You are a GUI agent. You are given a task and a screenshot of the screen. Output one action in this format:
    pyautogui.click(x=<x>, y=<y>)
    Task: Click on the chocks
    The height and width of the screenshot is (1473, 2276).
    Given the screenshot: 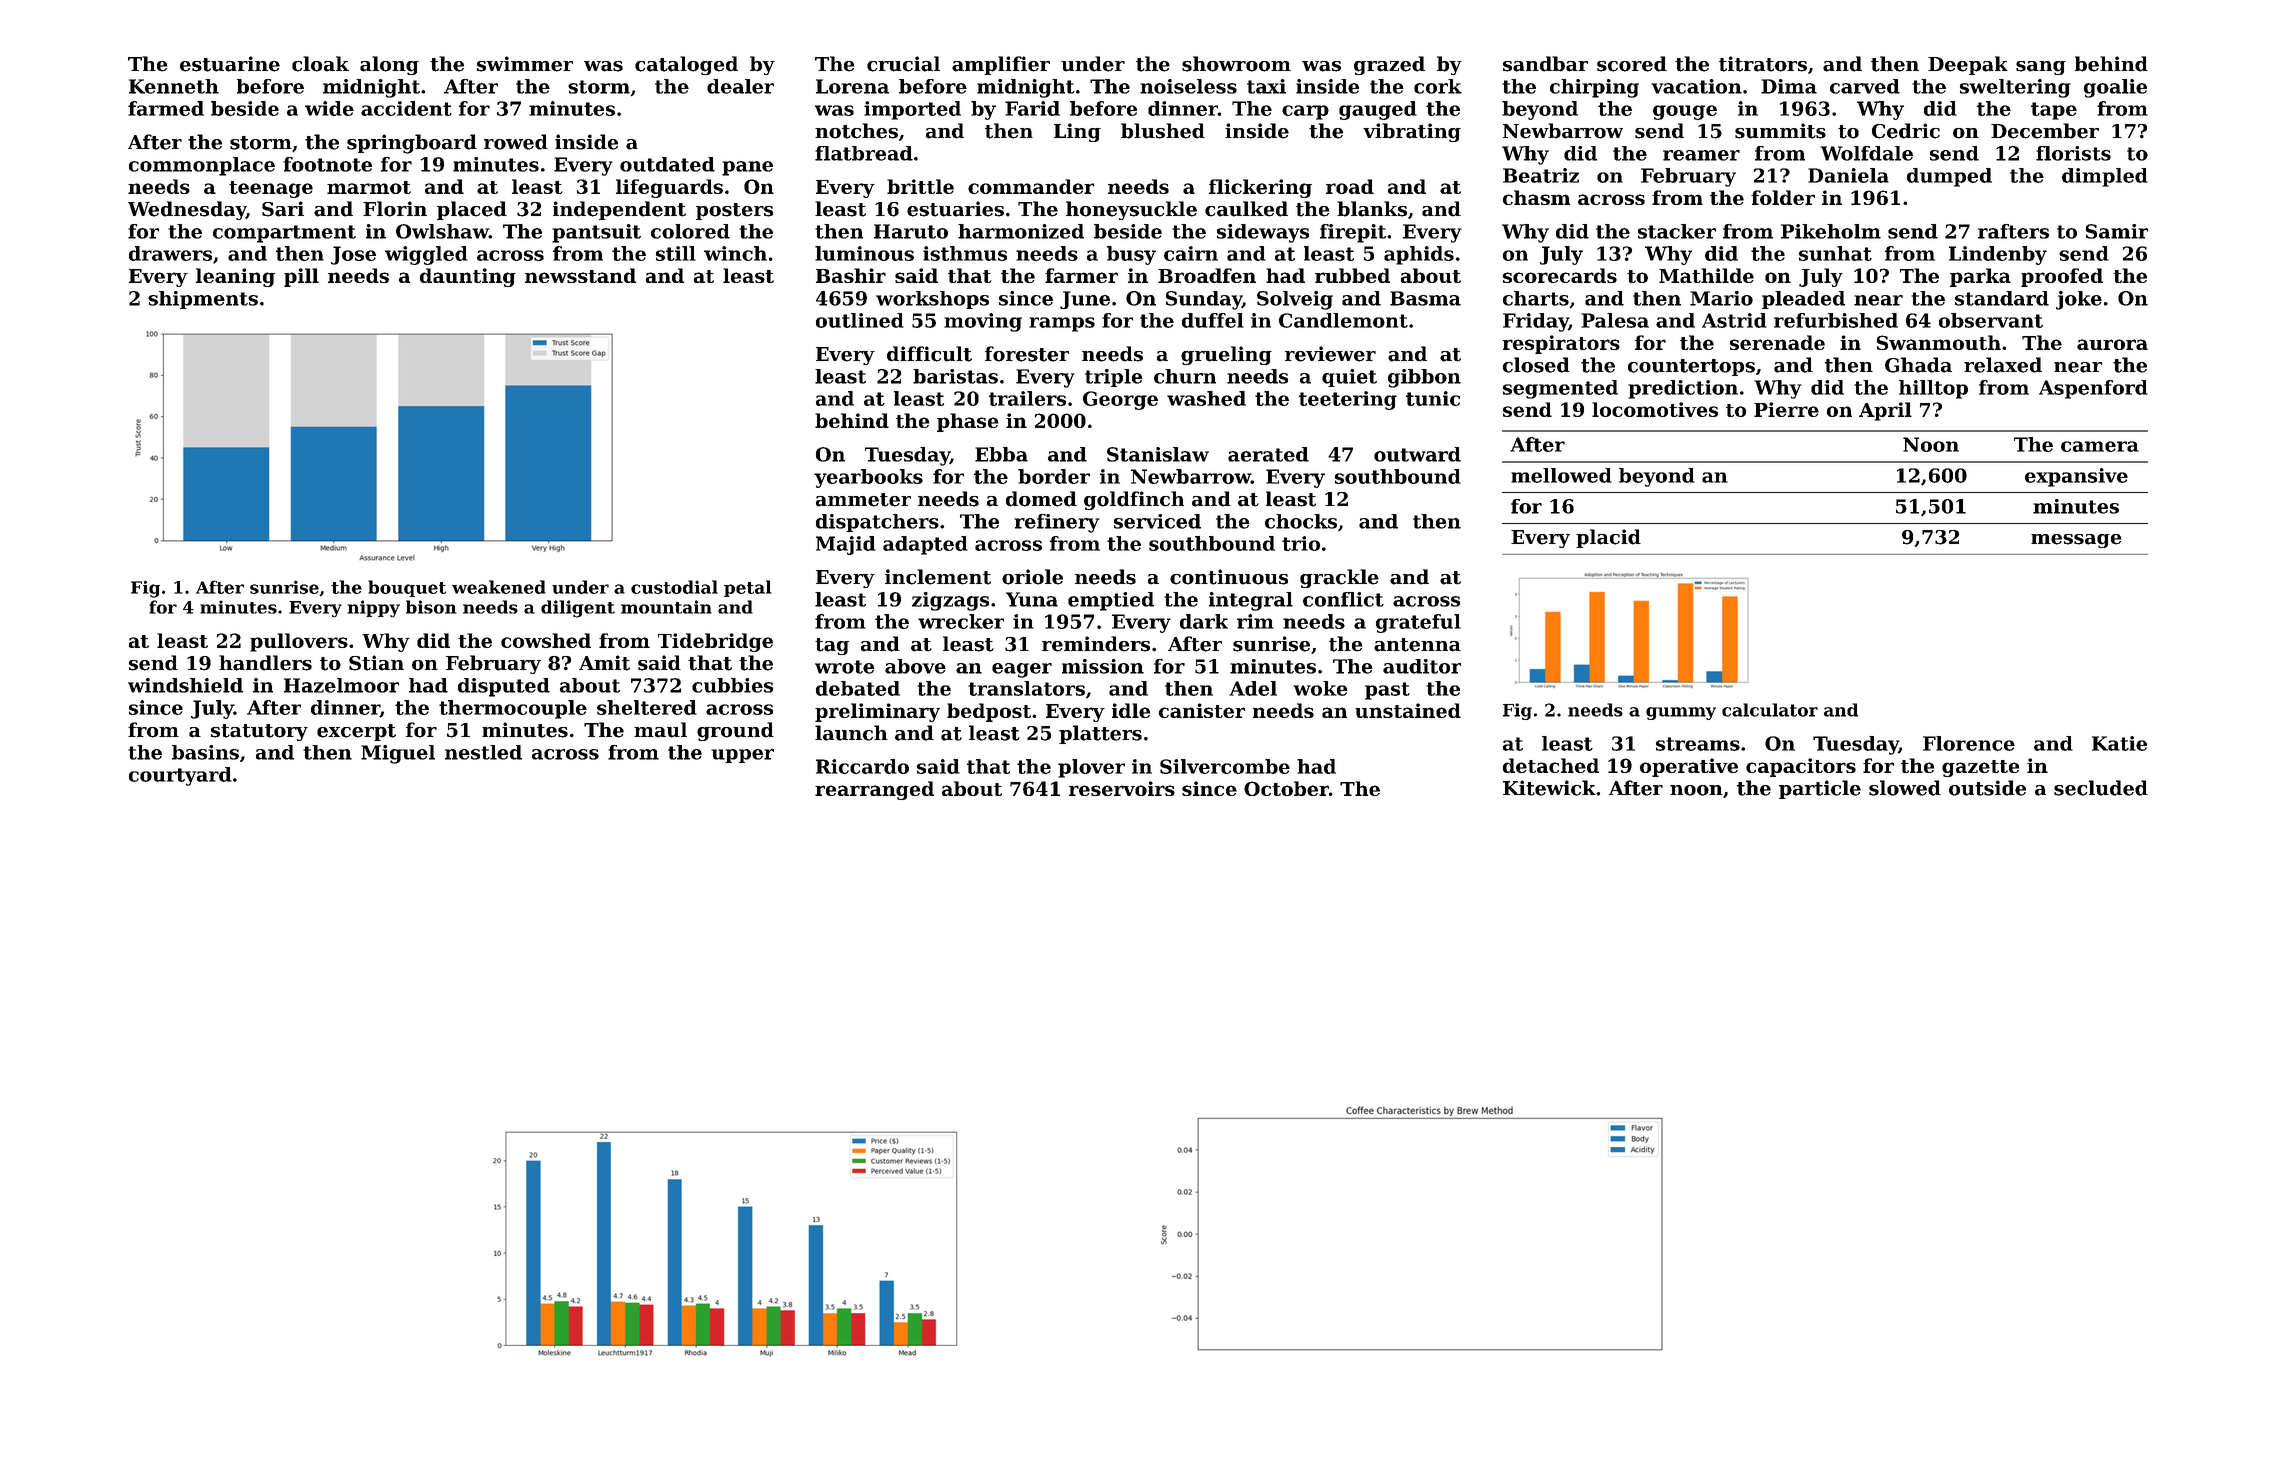 What is the action you would take?
    pyautogui.click(x=1301, y=521)
